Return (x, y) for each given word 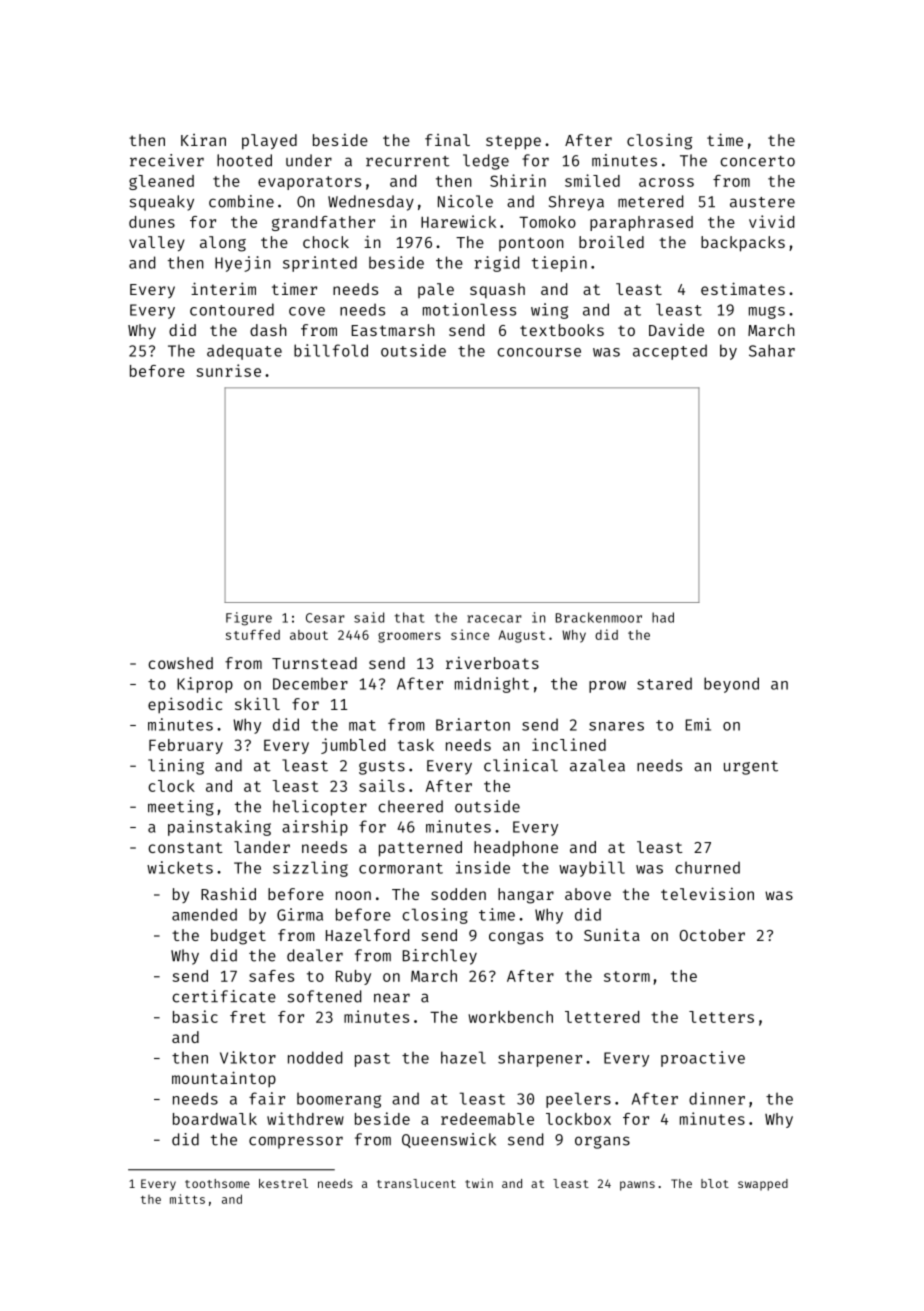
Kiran (203, 140)
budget (238, 937)
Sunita (612, 935)
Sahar (772, 350)
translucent (416, 1183)
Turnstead (314, 663)
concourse (539, 352)
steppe (513, 142)
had (663, 617)
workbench (510, 1017)
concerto (757, 161)
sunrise (228, 370)
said (369, 617)
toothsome (217, 1183)
